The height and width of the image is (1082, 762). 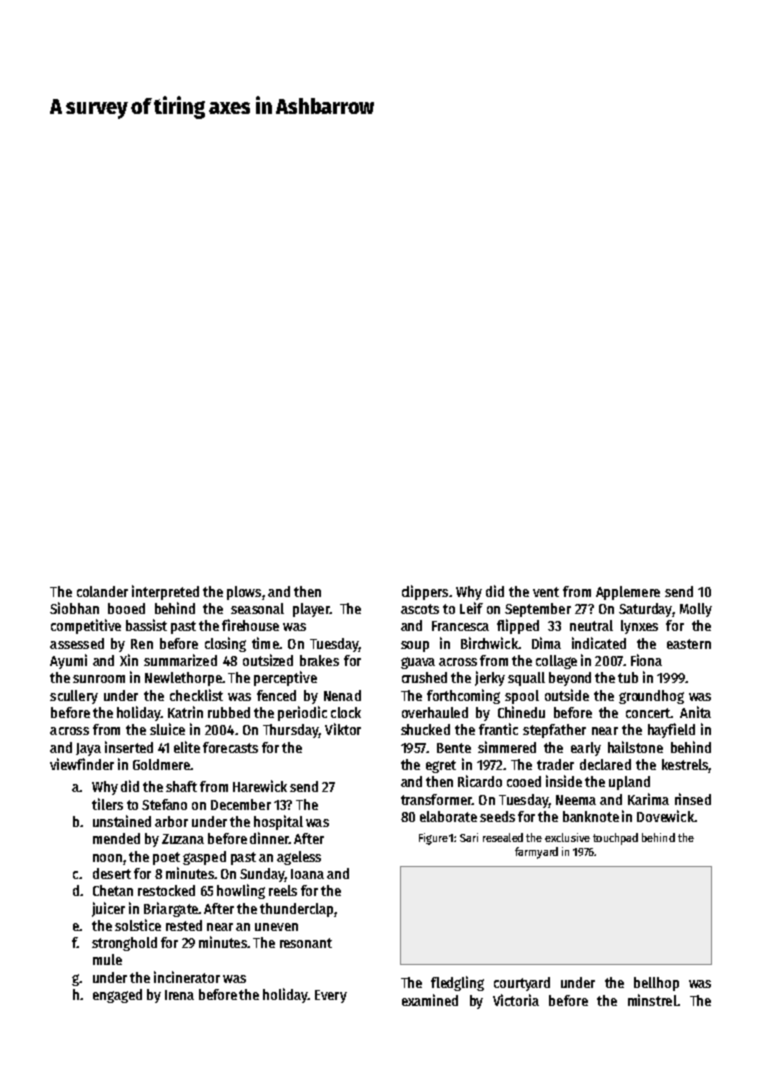 I want to click on farmyard, so click(x=536, y=853).
